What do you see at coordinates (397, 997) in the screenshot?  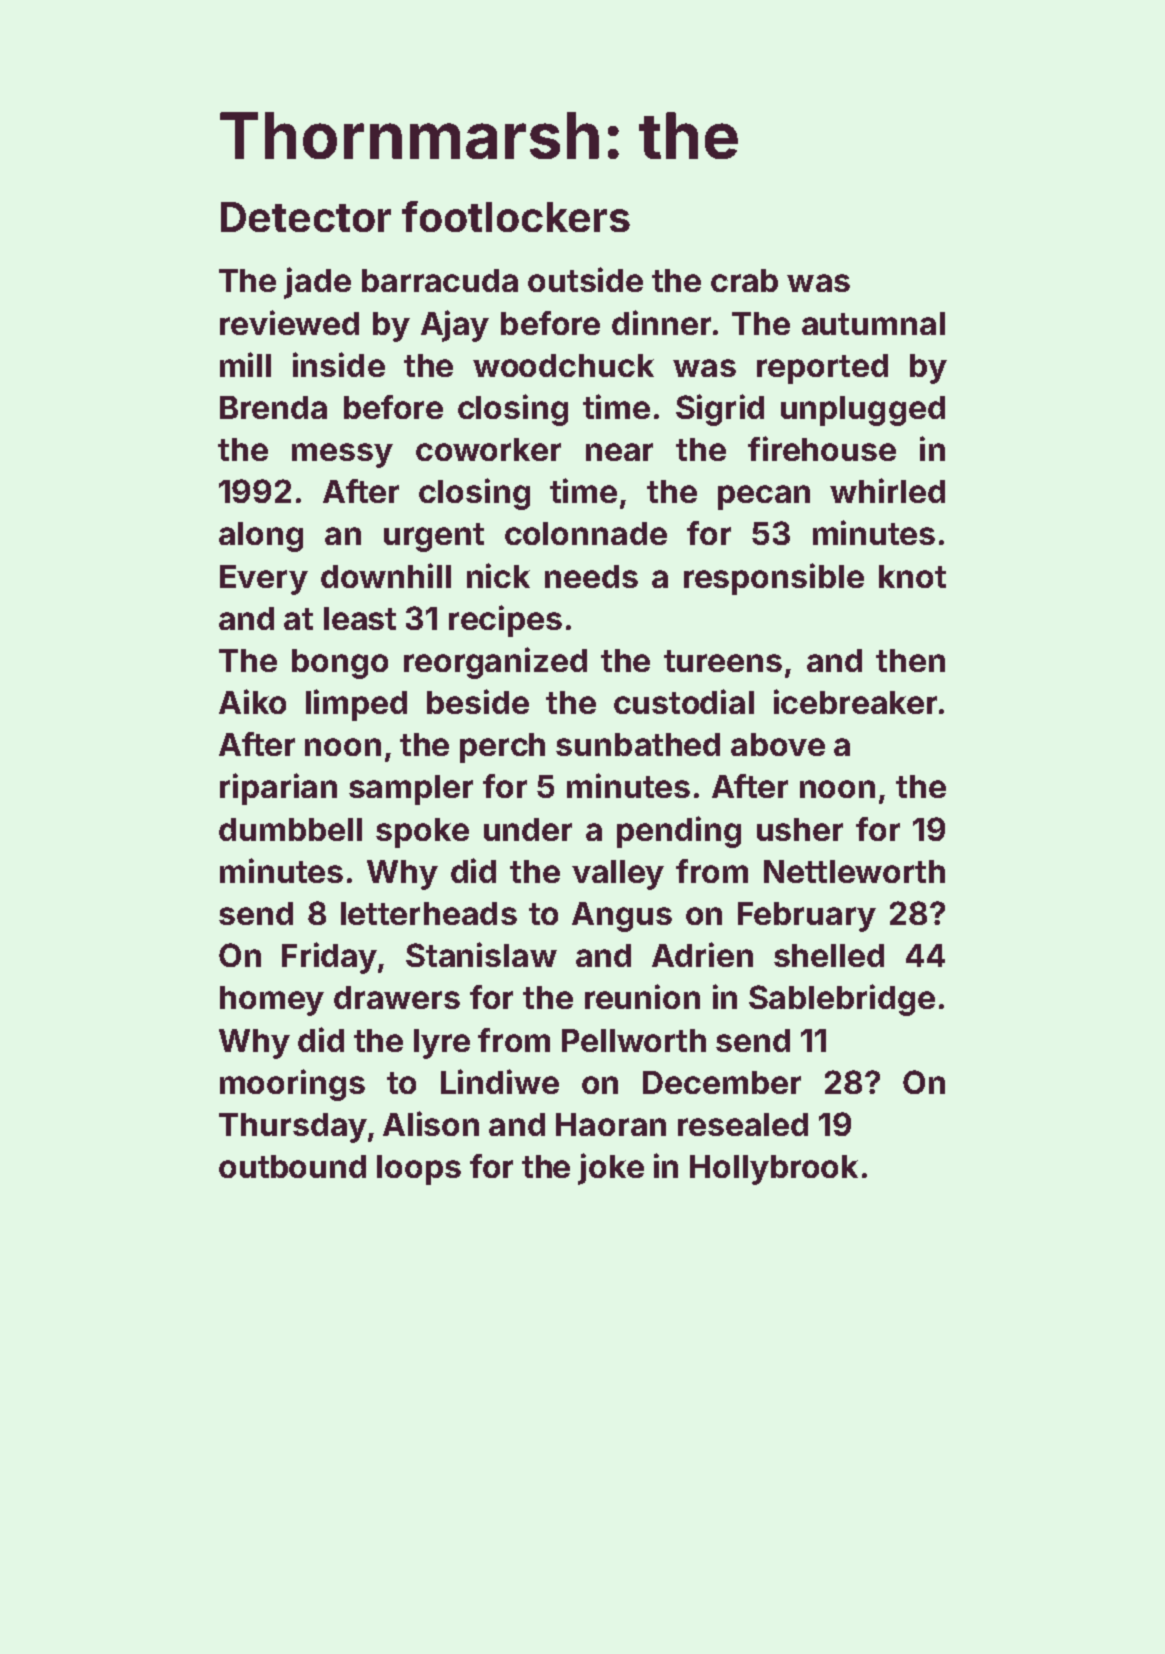 I see `drawers` at bounding box center [397, 997].
